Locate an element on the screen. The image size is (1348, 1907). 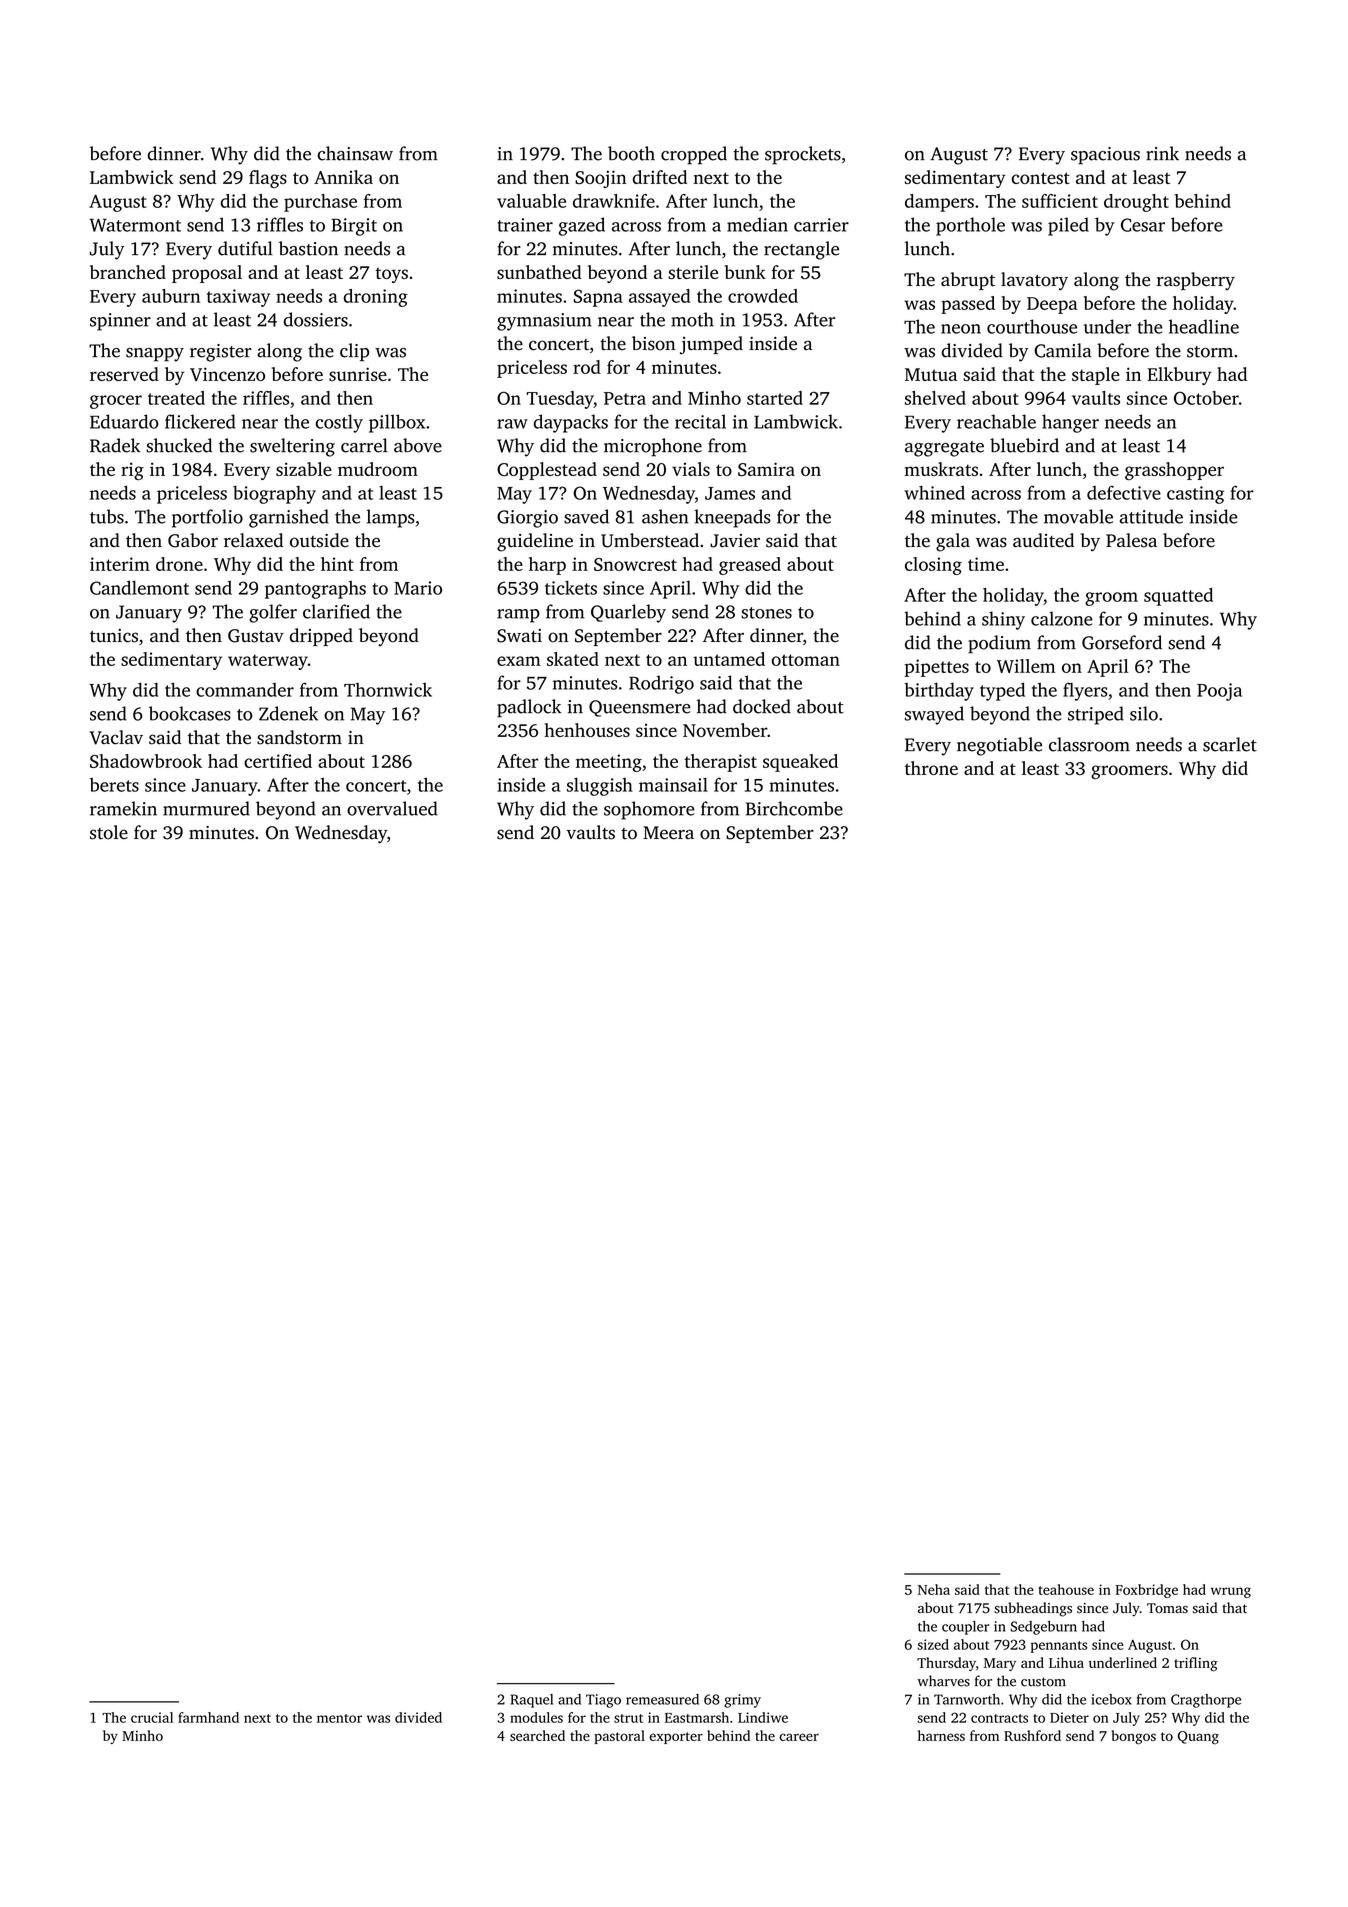
Raquel is located at coordinates (532, 1701).
